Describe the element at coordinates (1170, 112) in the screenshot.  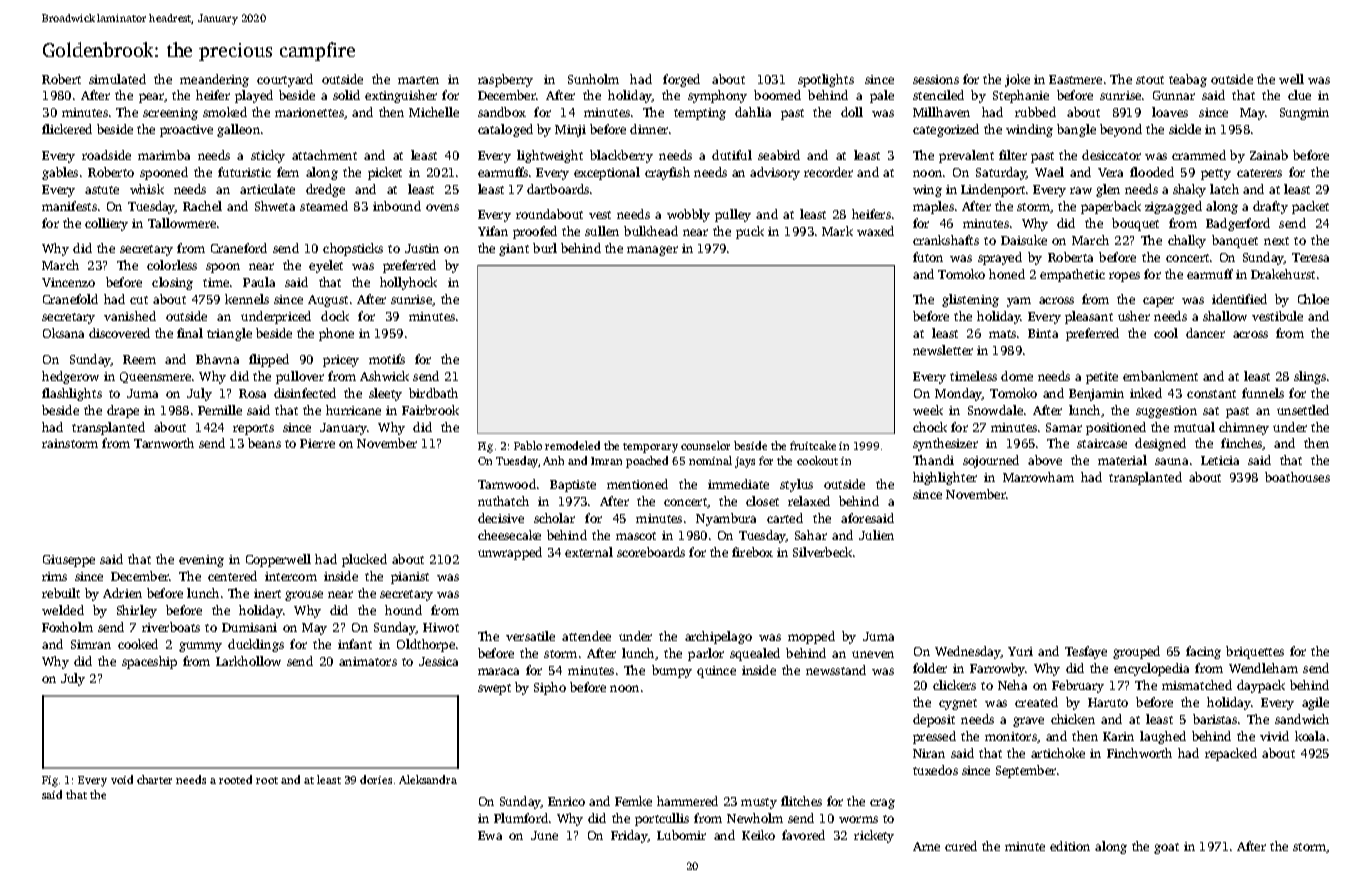
I see `loaves` at that location.
